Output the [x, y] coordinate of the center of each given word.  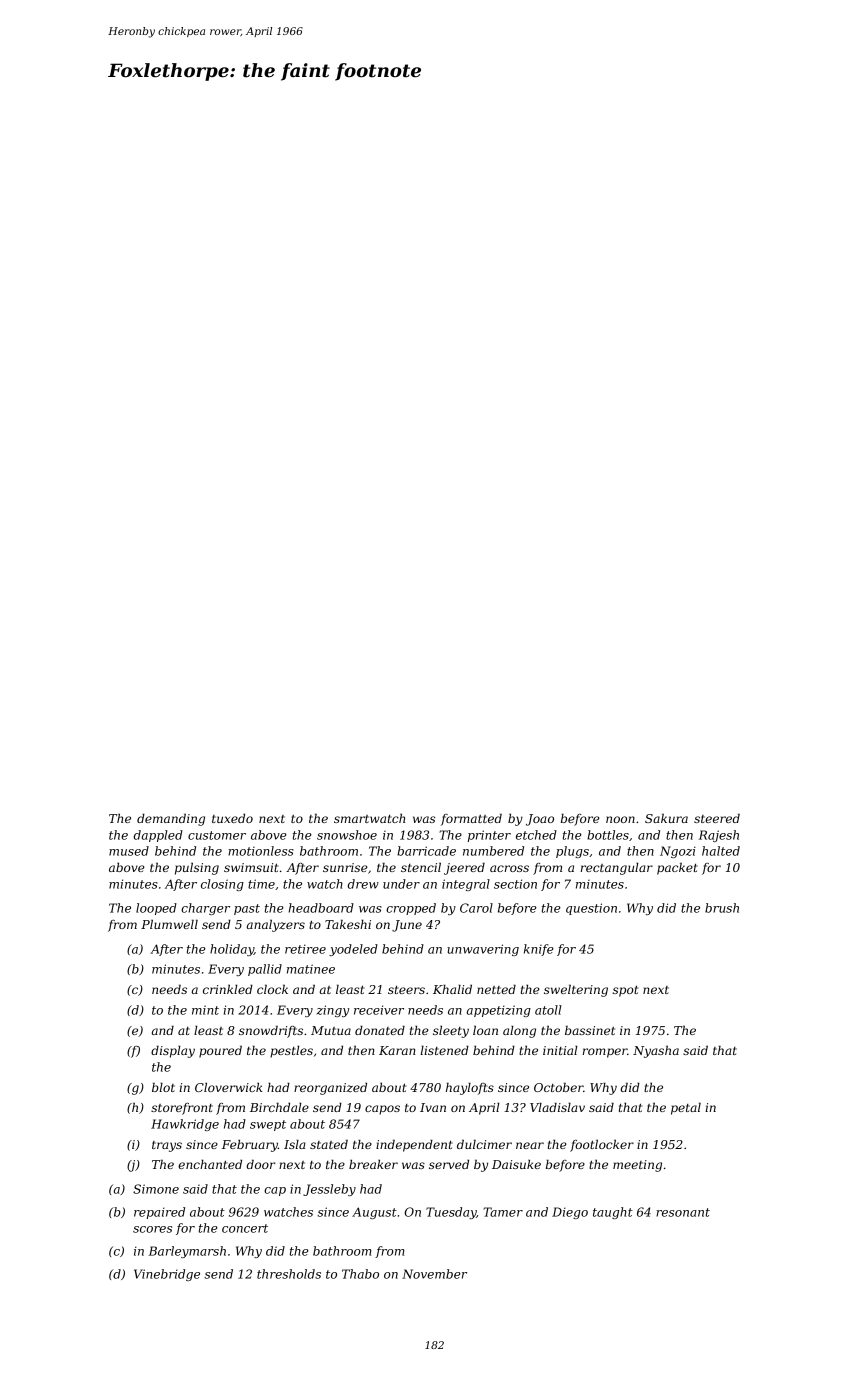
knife [539, 950]
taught [613, 1213]
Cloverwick [229, 1087]
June [407, 926]
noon [620, 819]
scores [152, 1229]
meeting [637, 1166]
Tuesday [451, 1213]
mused [129, 851]
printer [489, 836]
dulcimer [484, 1144]
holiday [232, 950]
